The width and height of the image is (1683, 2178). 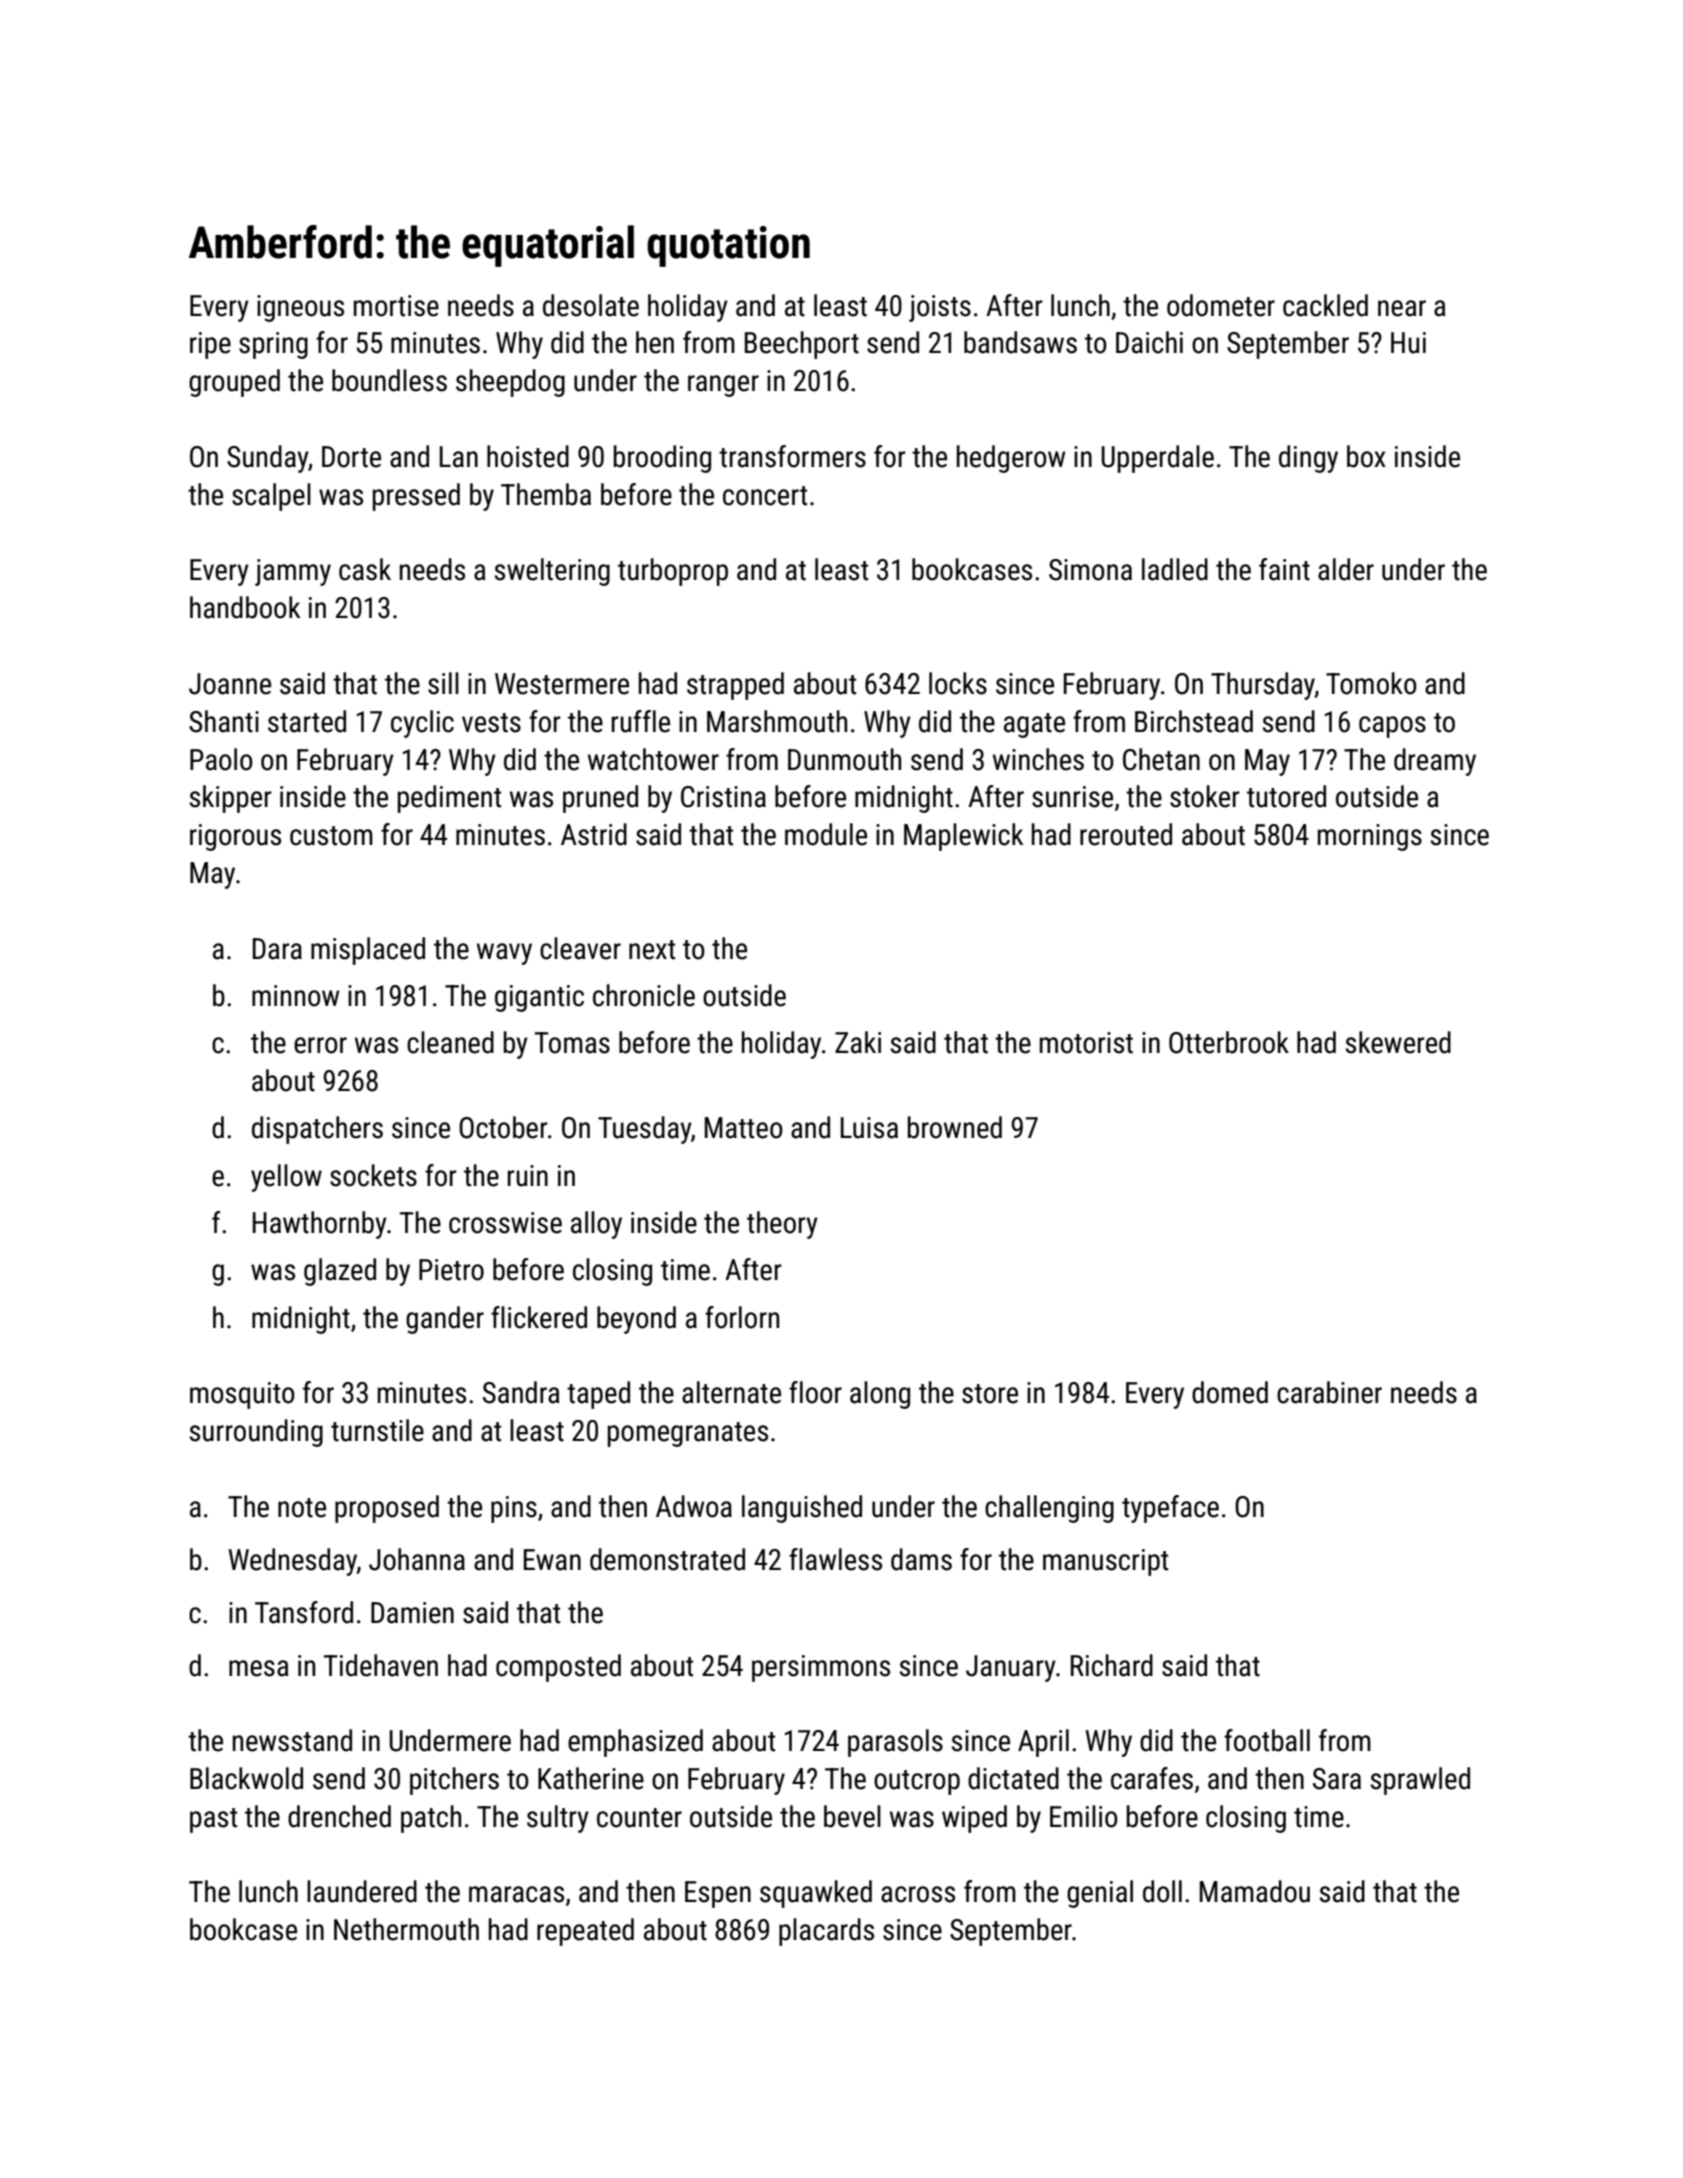 I want to click on January, so click(x=1011, y=1668).
